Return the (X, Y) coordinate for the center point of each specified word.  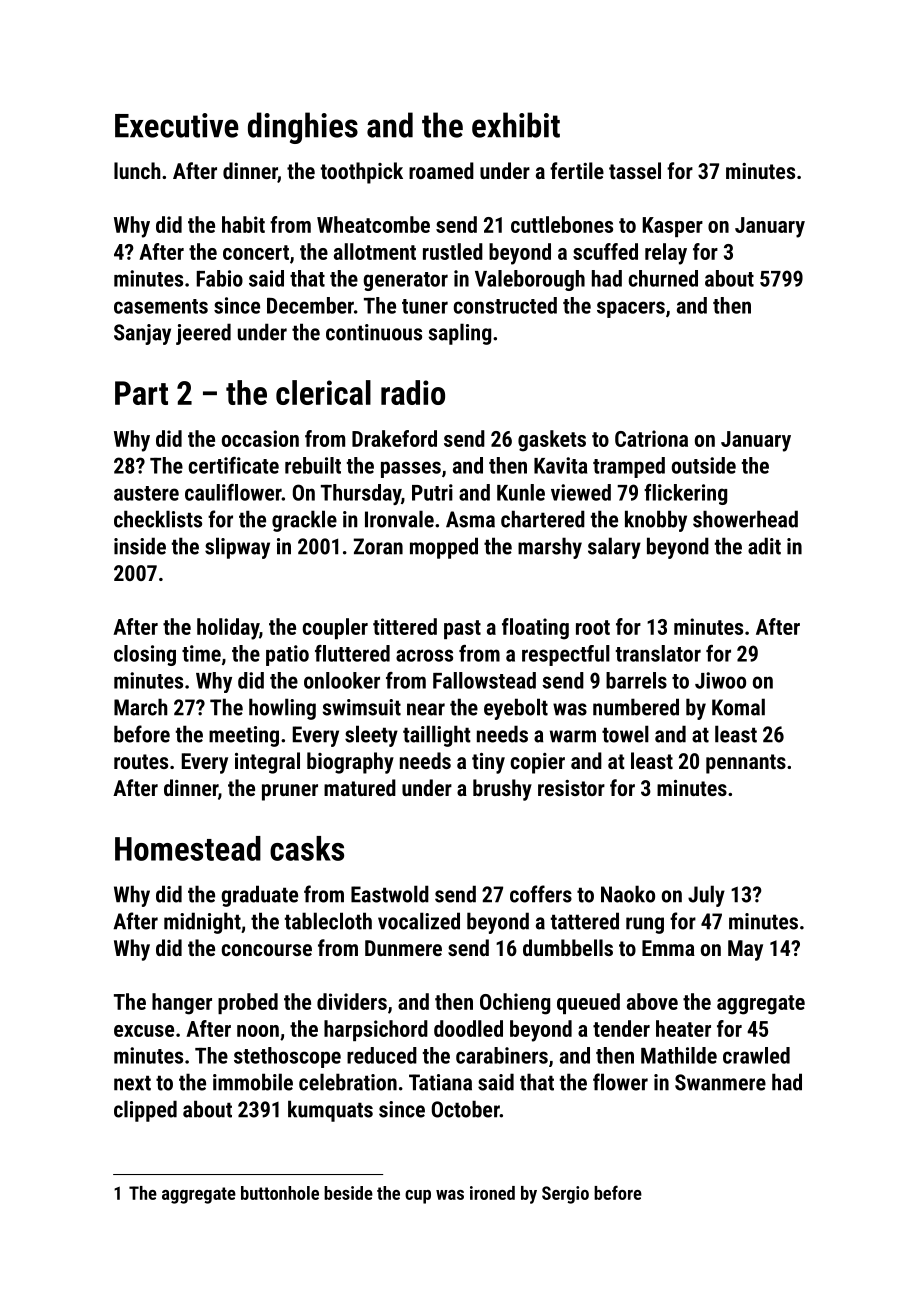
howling (282, 709)
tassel (635, 170)
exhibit (516, 125)
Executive (177, 125)
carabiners (502, 1055)
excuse (144, 1031)
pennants (746, 764)
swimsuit (362, 707)
